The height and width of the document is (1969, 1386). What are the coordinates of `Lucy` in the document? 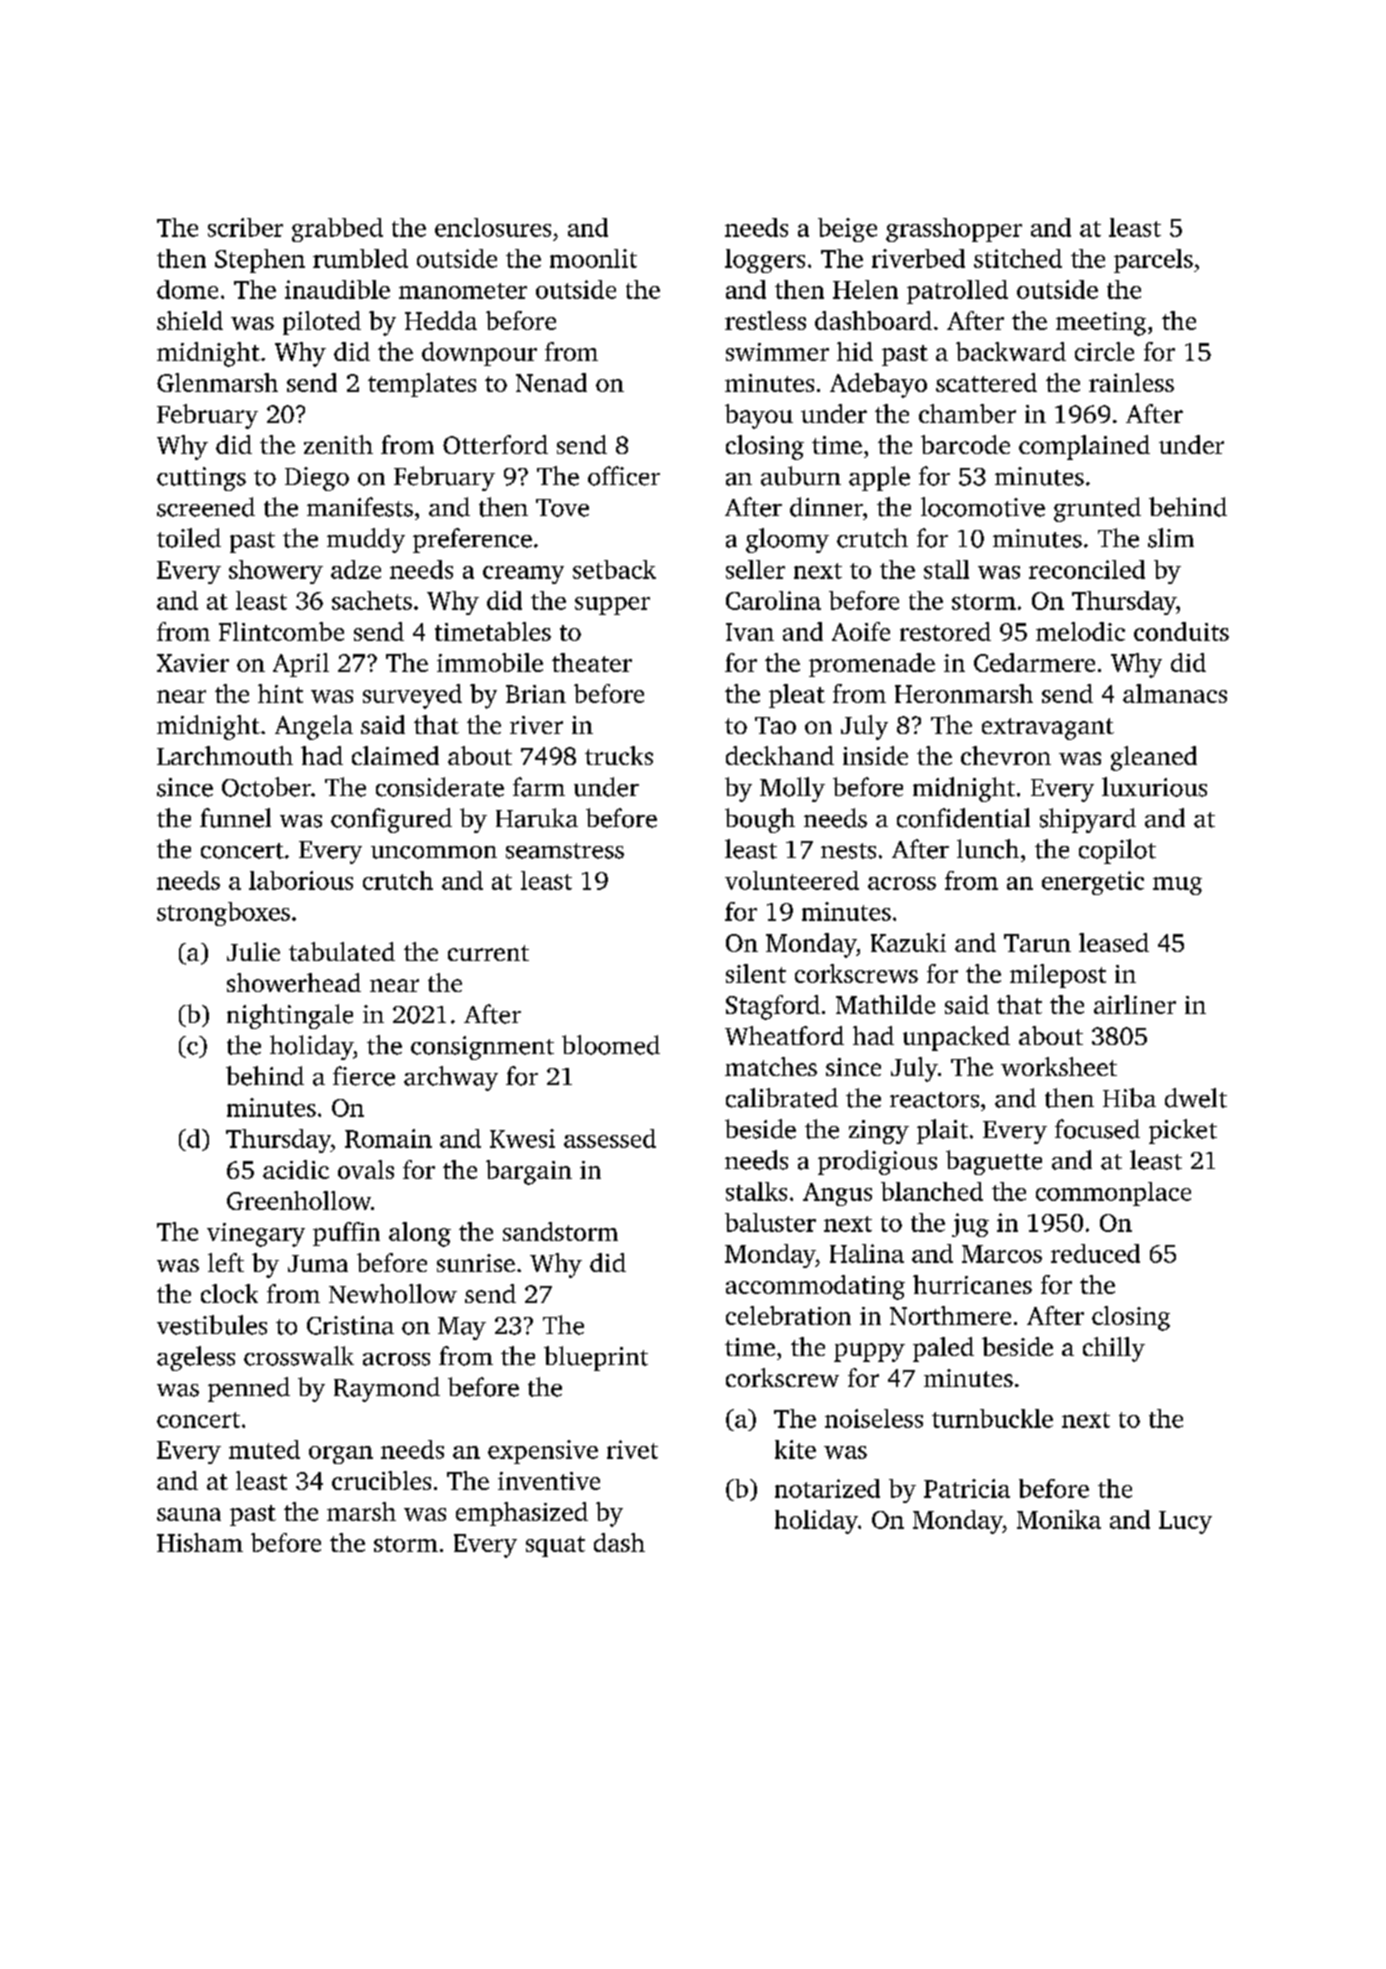 It's located at (1185, 1522).
